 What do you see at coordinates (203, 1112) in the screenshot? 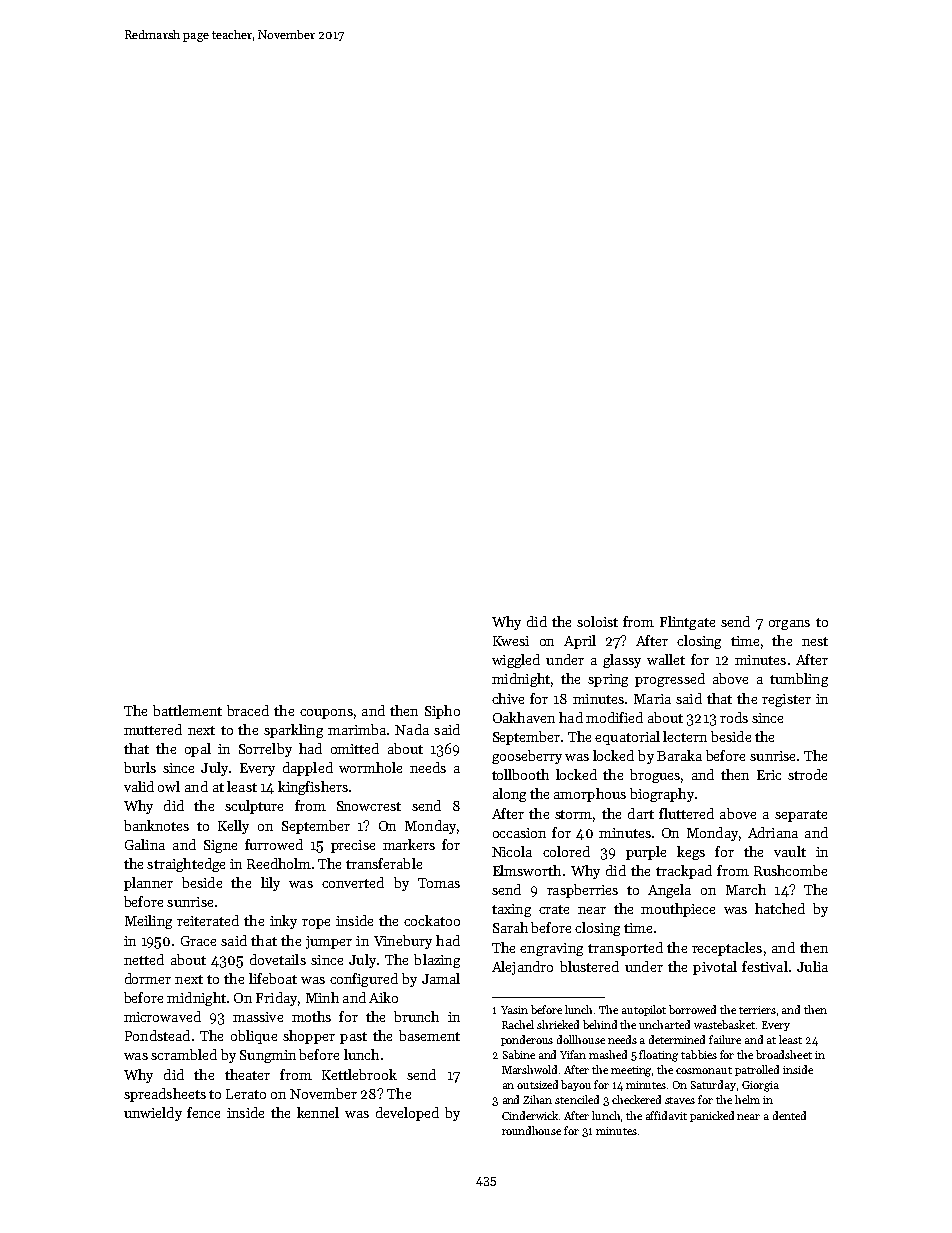
I see `fence` at bounding box center [203, 1112].
